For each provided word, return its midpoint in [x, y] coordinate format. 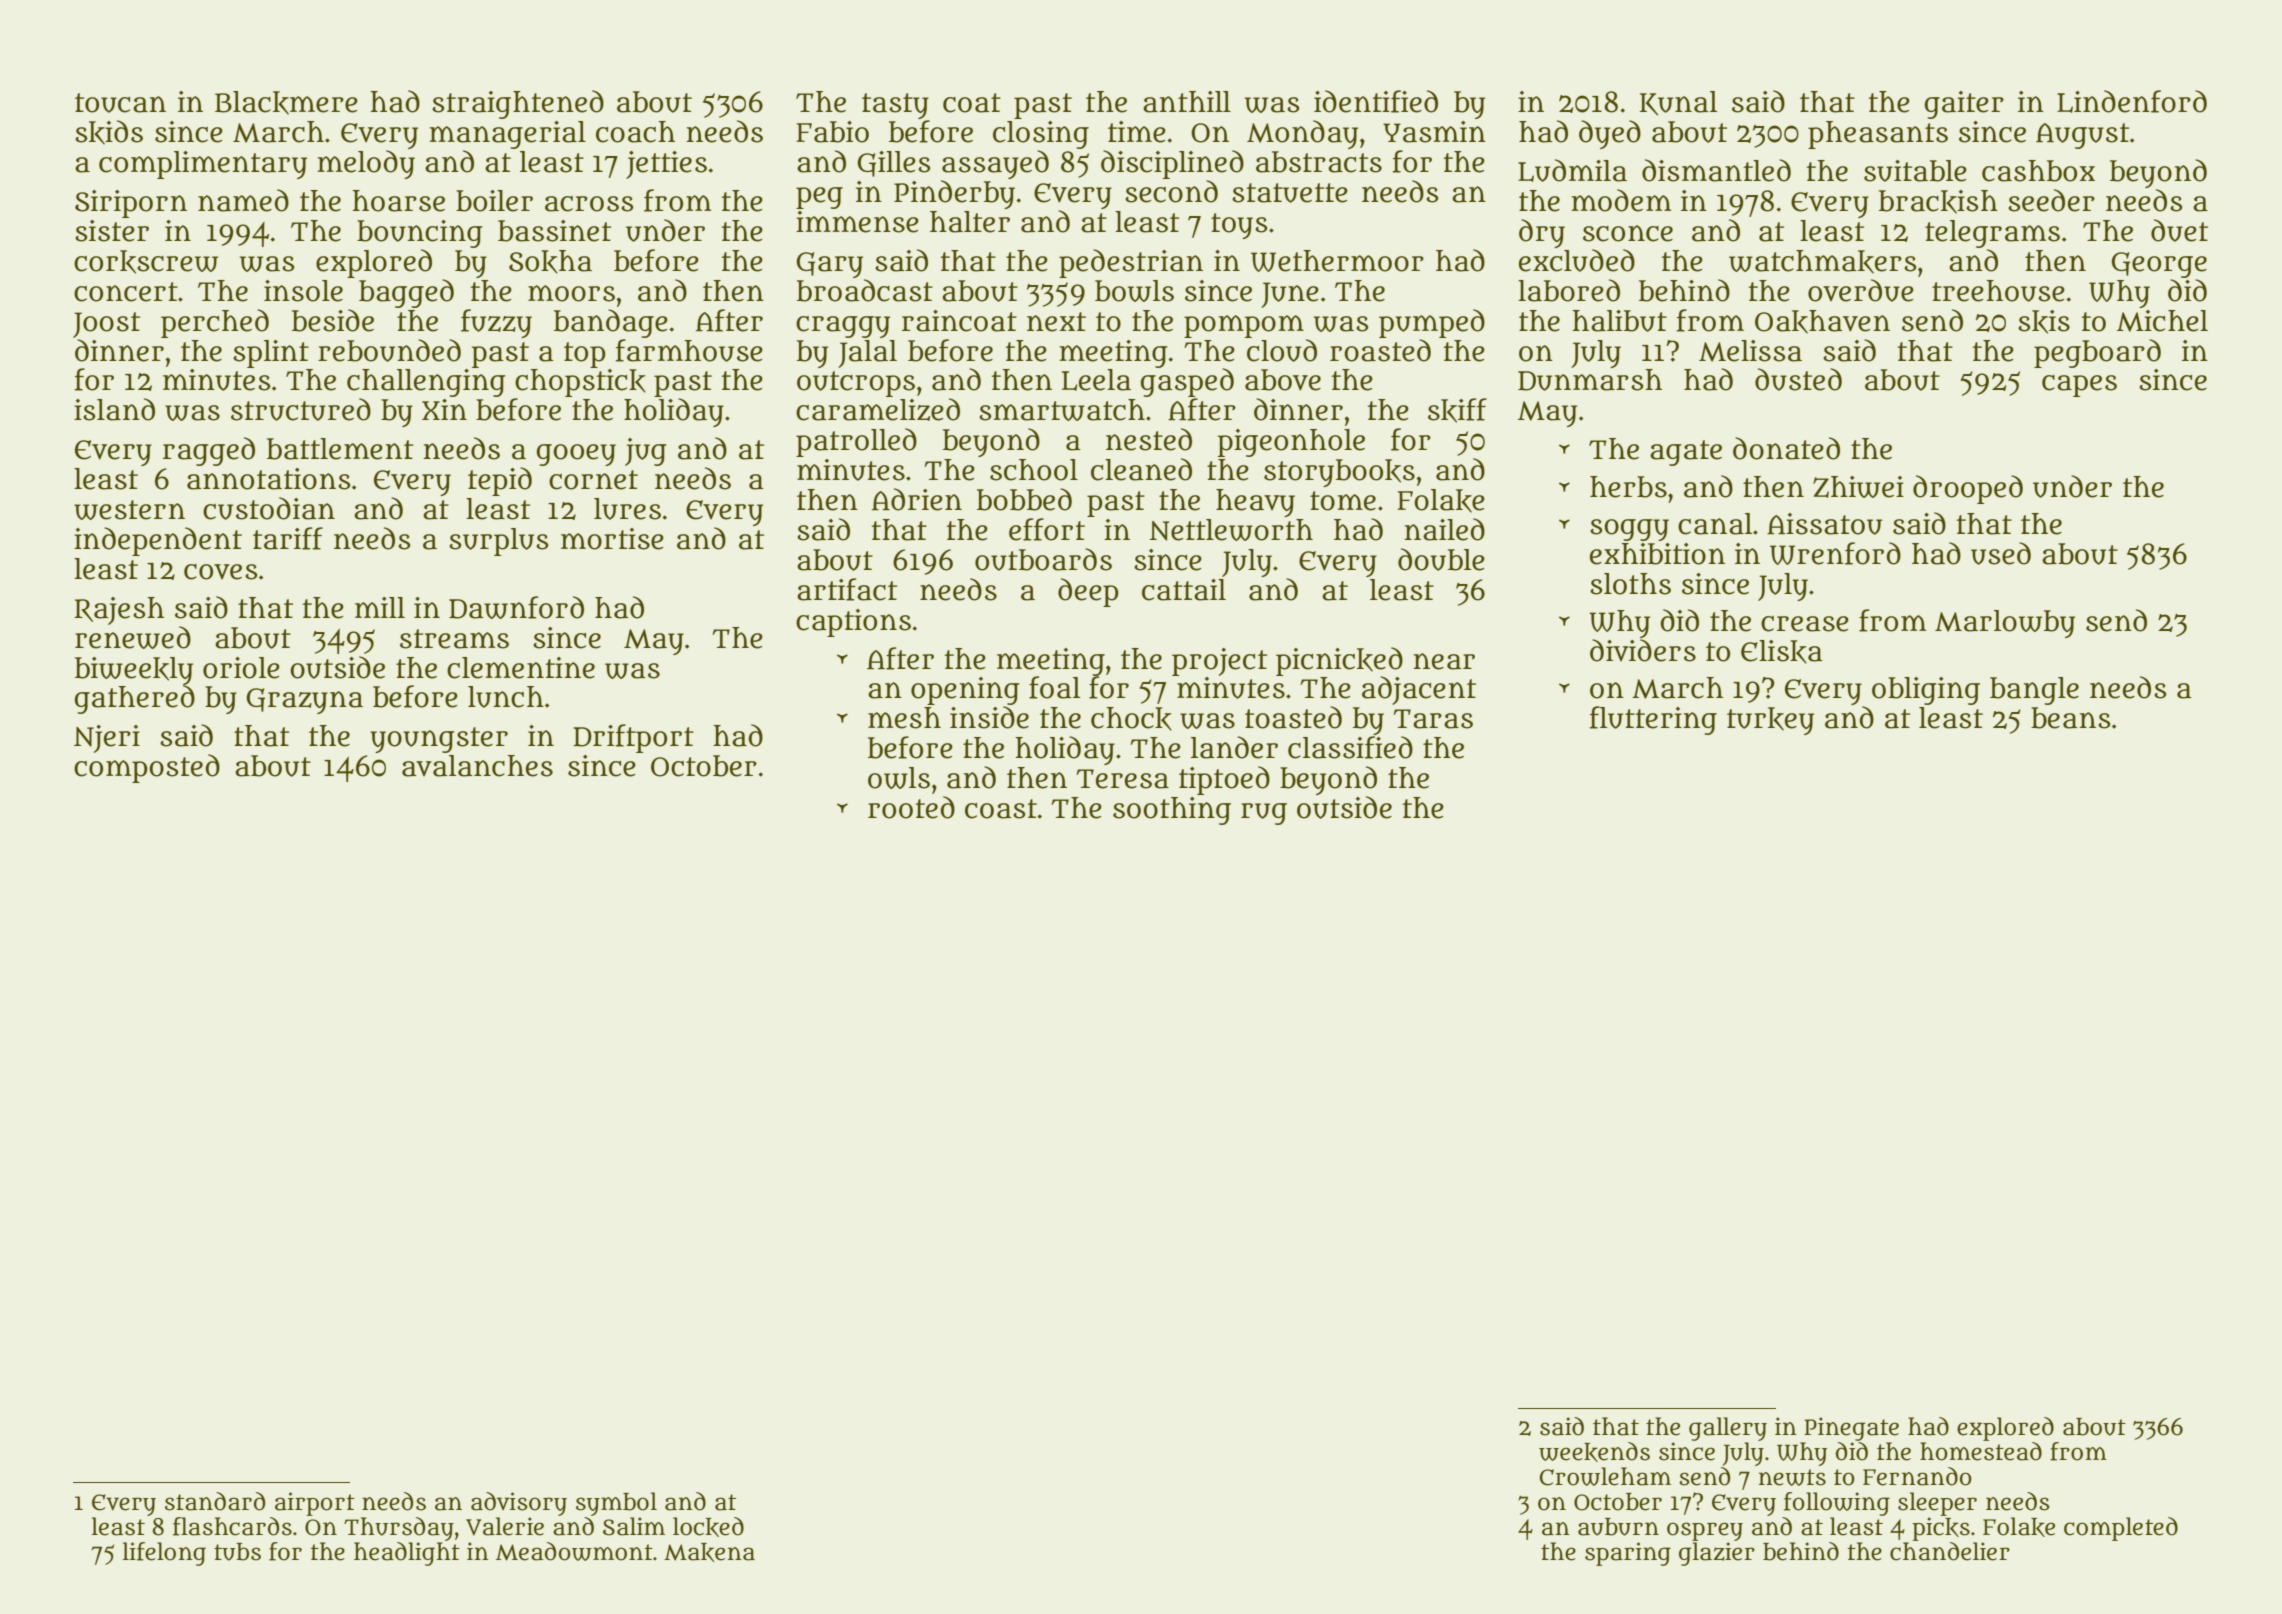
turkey [1770, 721]
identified [1376, 101]
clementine [521, 668]
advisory [519, 1504]
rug [1264, 814]
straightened [518, 104]
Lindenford [2132, 101]
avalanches [477, 766]
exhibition [1657, 554]
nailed [1444, 529]
